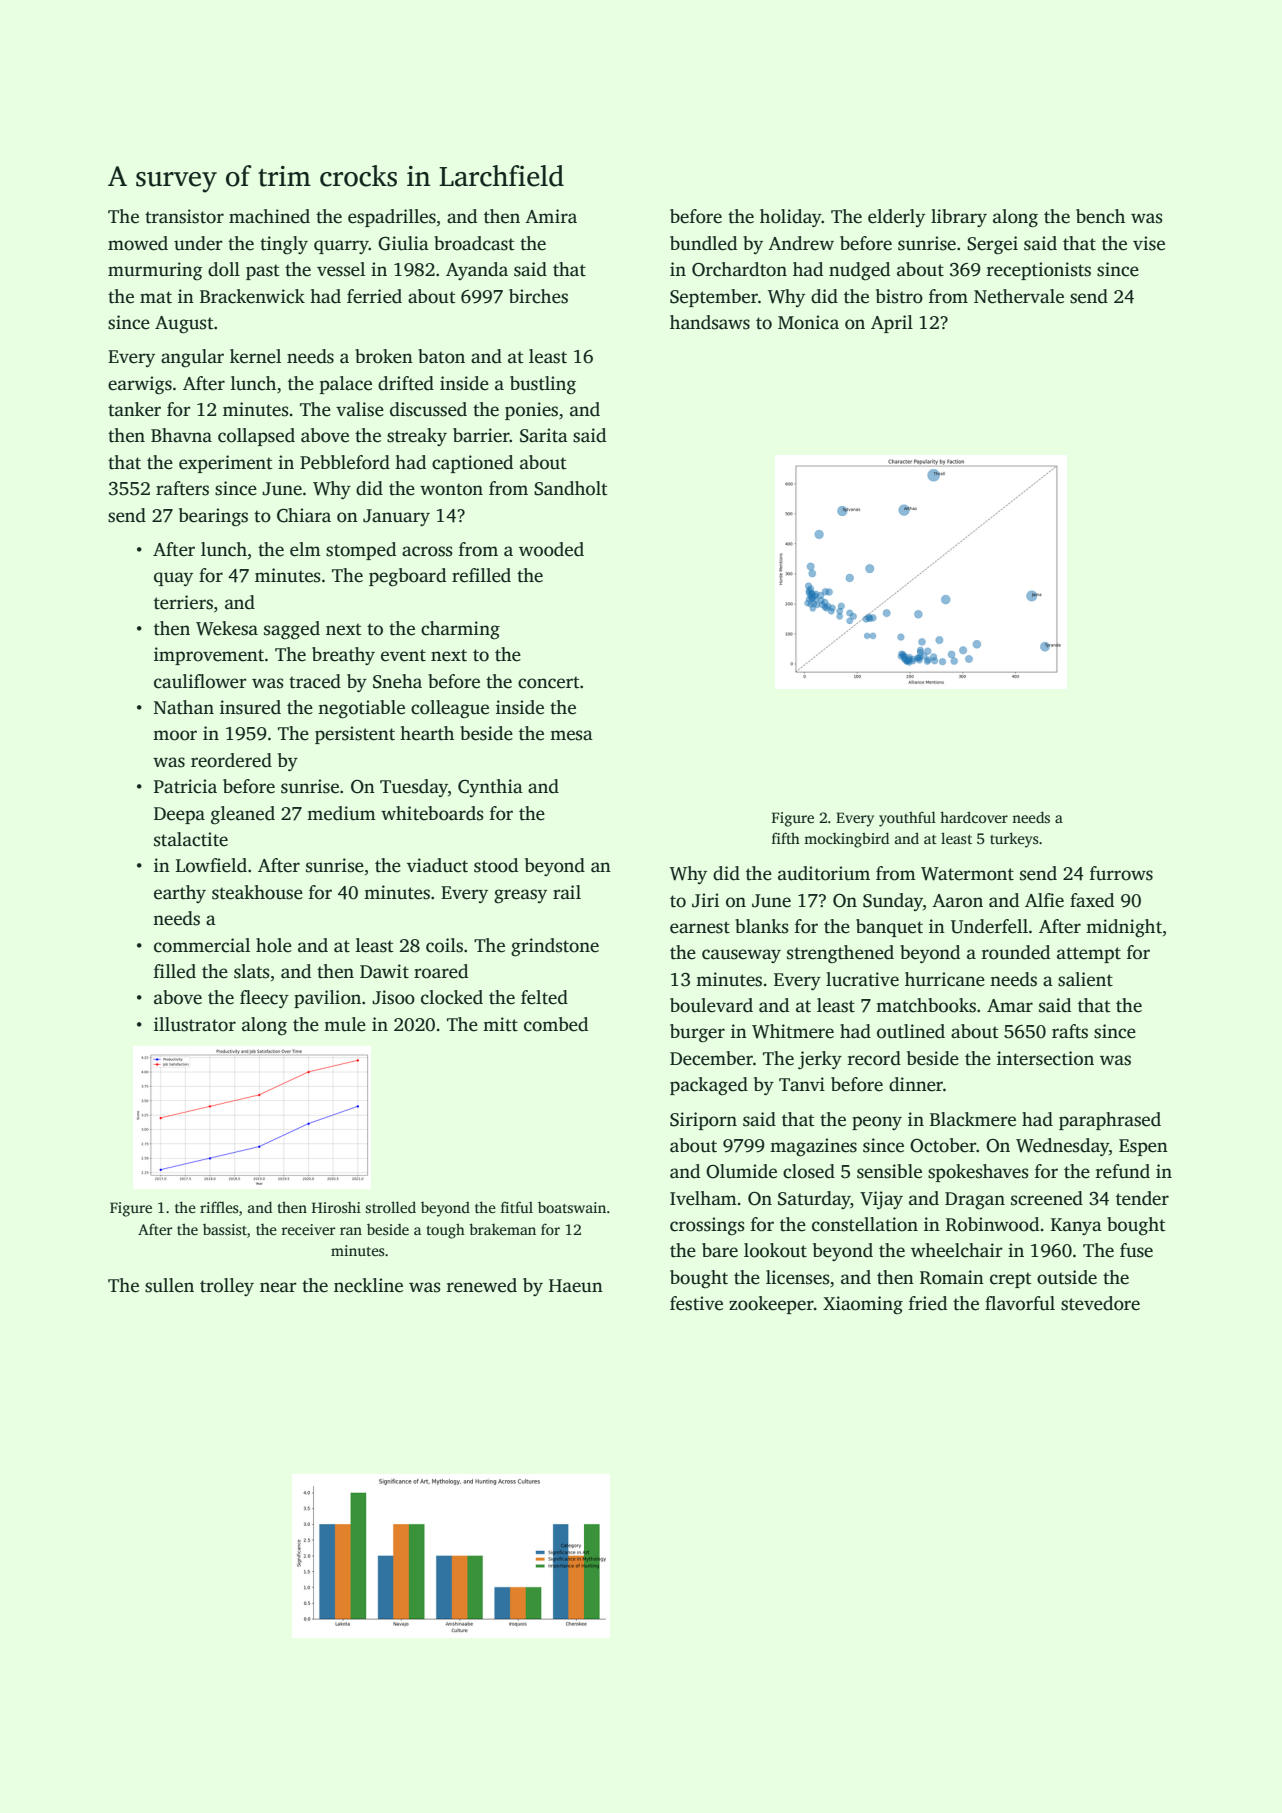  Describe the element at coordinates (959, 218) in the screenshot. I see `library` at that location.
